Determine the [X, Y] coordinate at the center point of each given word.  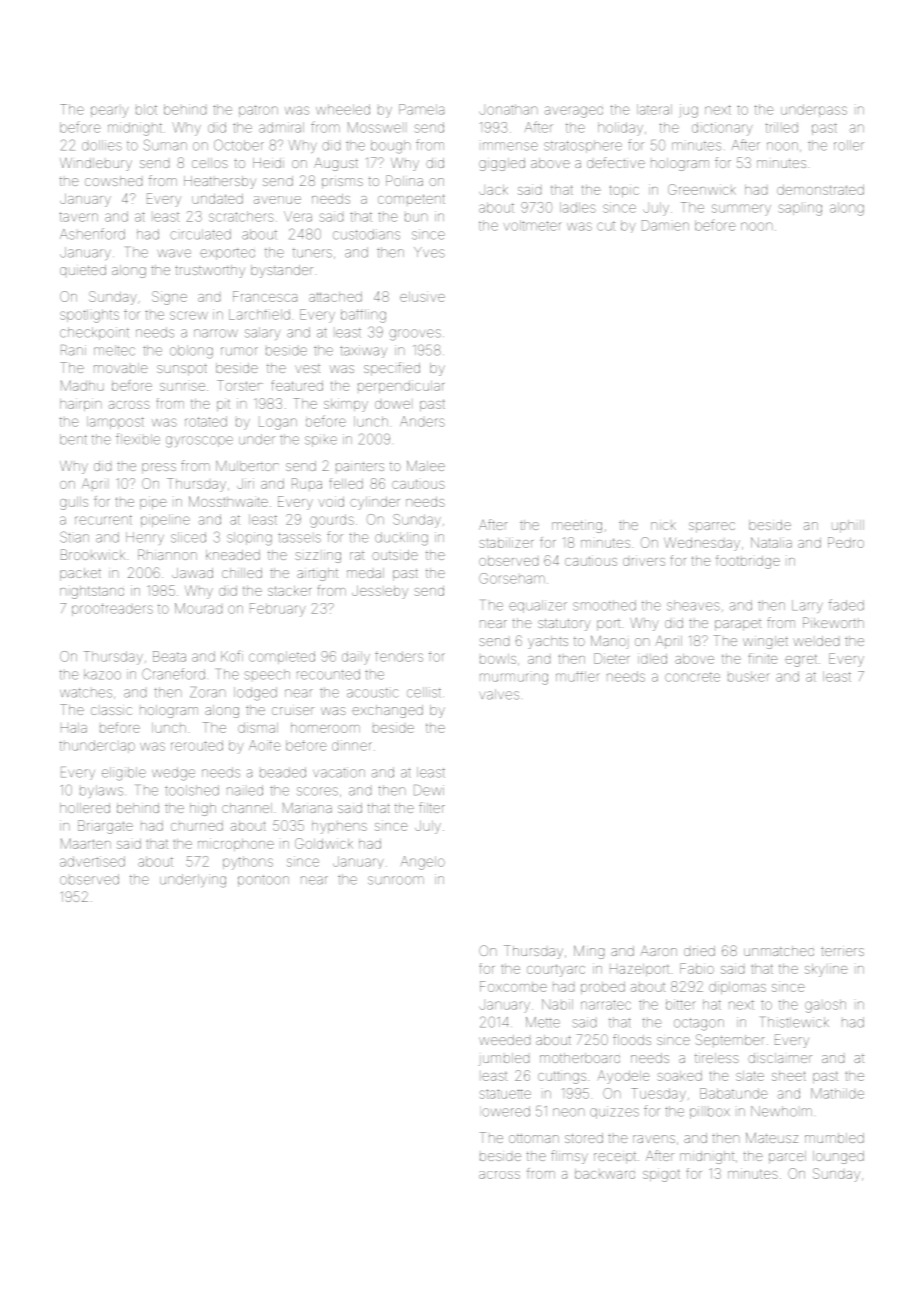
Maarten [86, 843]
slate [750, 1076]
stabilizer [506, 542]
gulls [74, 503]
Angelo [423, 863]
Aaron [658, 950]
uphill [848, 526]
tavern [79, 217]
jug [688, 111]
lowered [506, 1111]
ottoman [534, 1138]
